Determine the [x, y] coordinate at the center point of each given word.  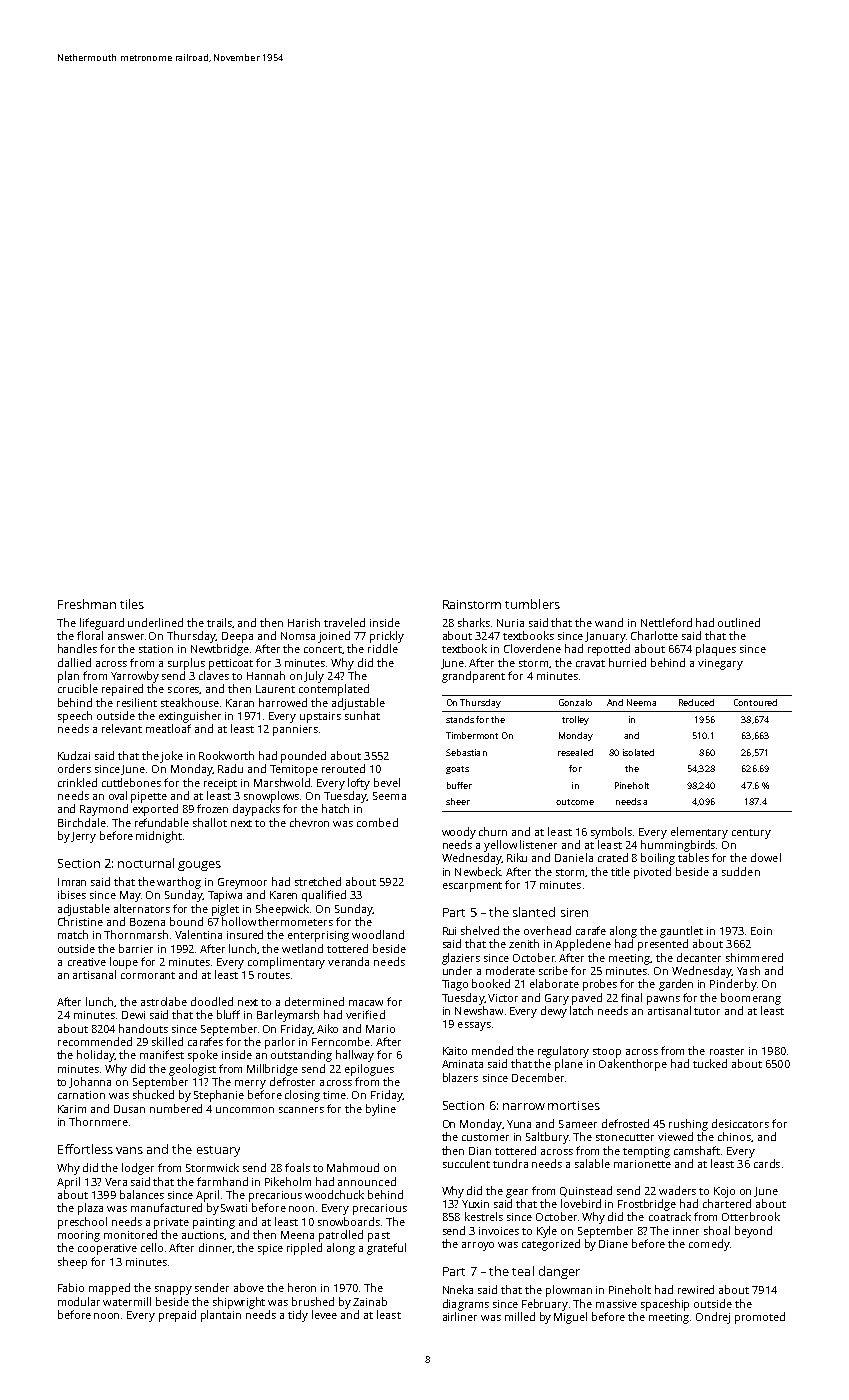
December [538, 1077]
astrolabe [164, 1001]
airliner [460, 1316]
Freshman [87, 604]
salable [592, 1163]
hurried [627, 662]
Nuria [510, 623]
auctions [203, 1235]
